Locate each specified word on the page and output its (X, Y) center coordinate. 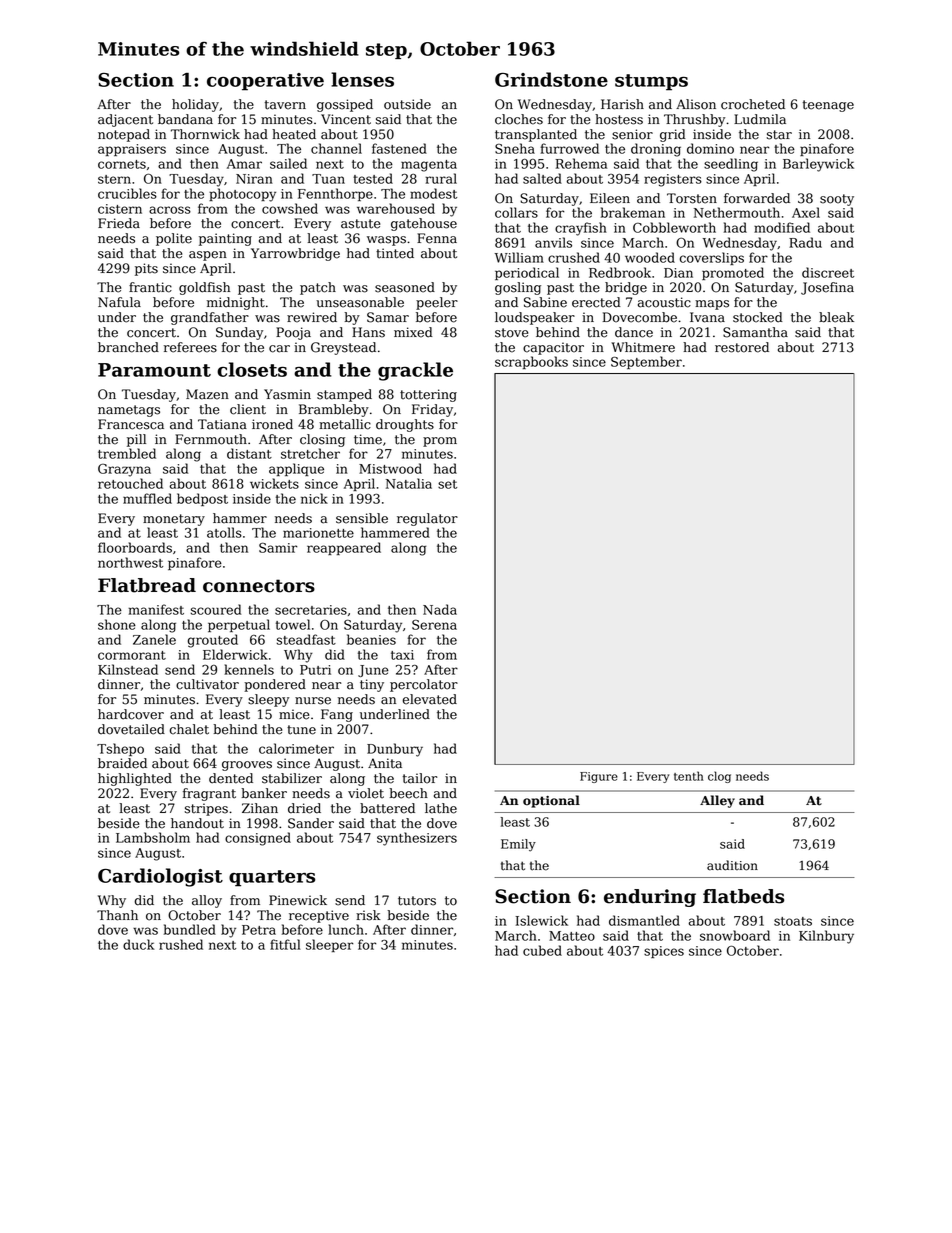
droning (656, 150)
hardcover (131, 714)
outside (407, 104)
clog (719, 777)
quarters (272, 878)
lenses (362, 79)
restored (742, 347)
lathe (441, 808)
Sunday (239, 333)
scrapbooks (531, 362)
